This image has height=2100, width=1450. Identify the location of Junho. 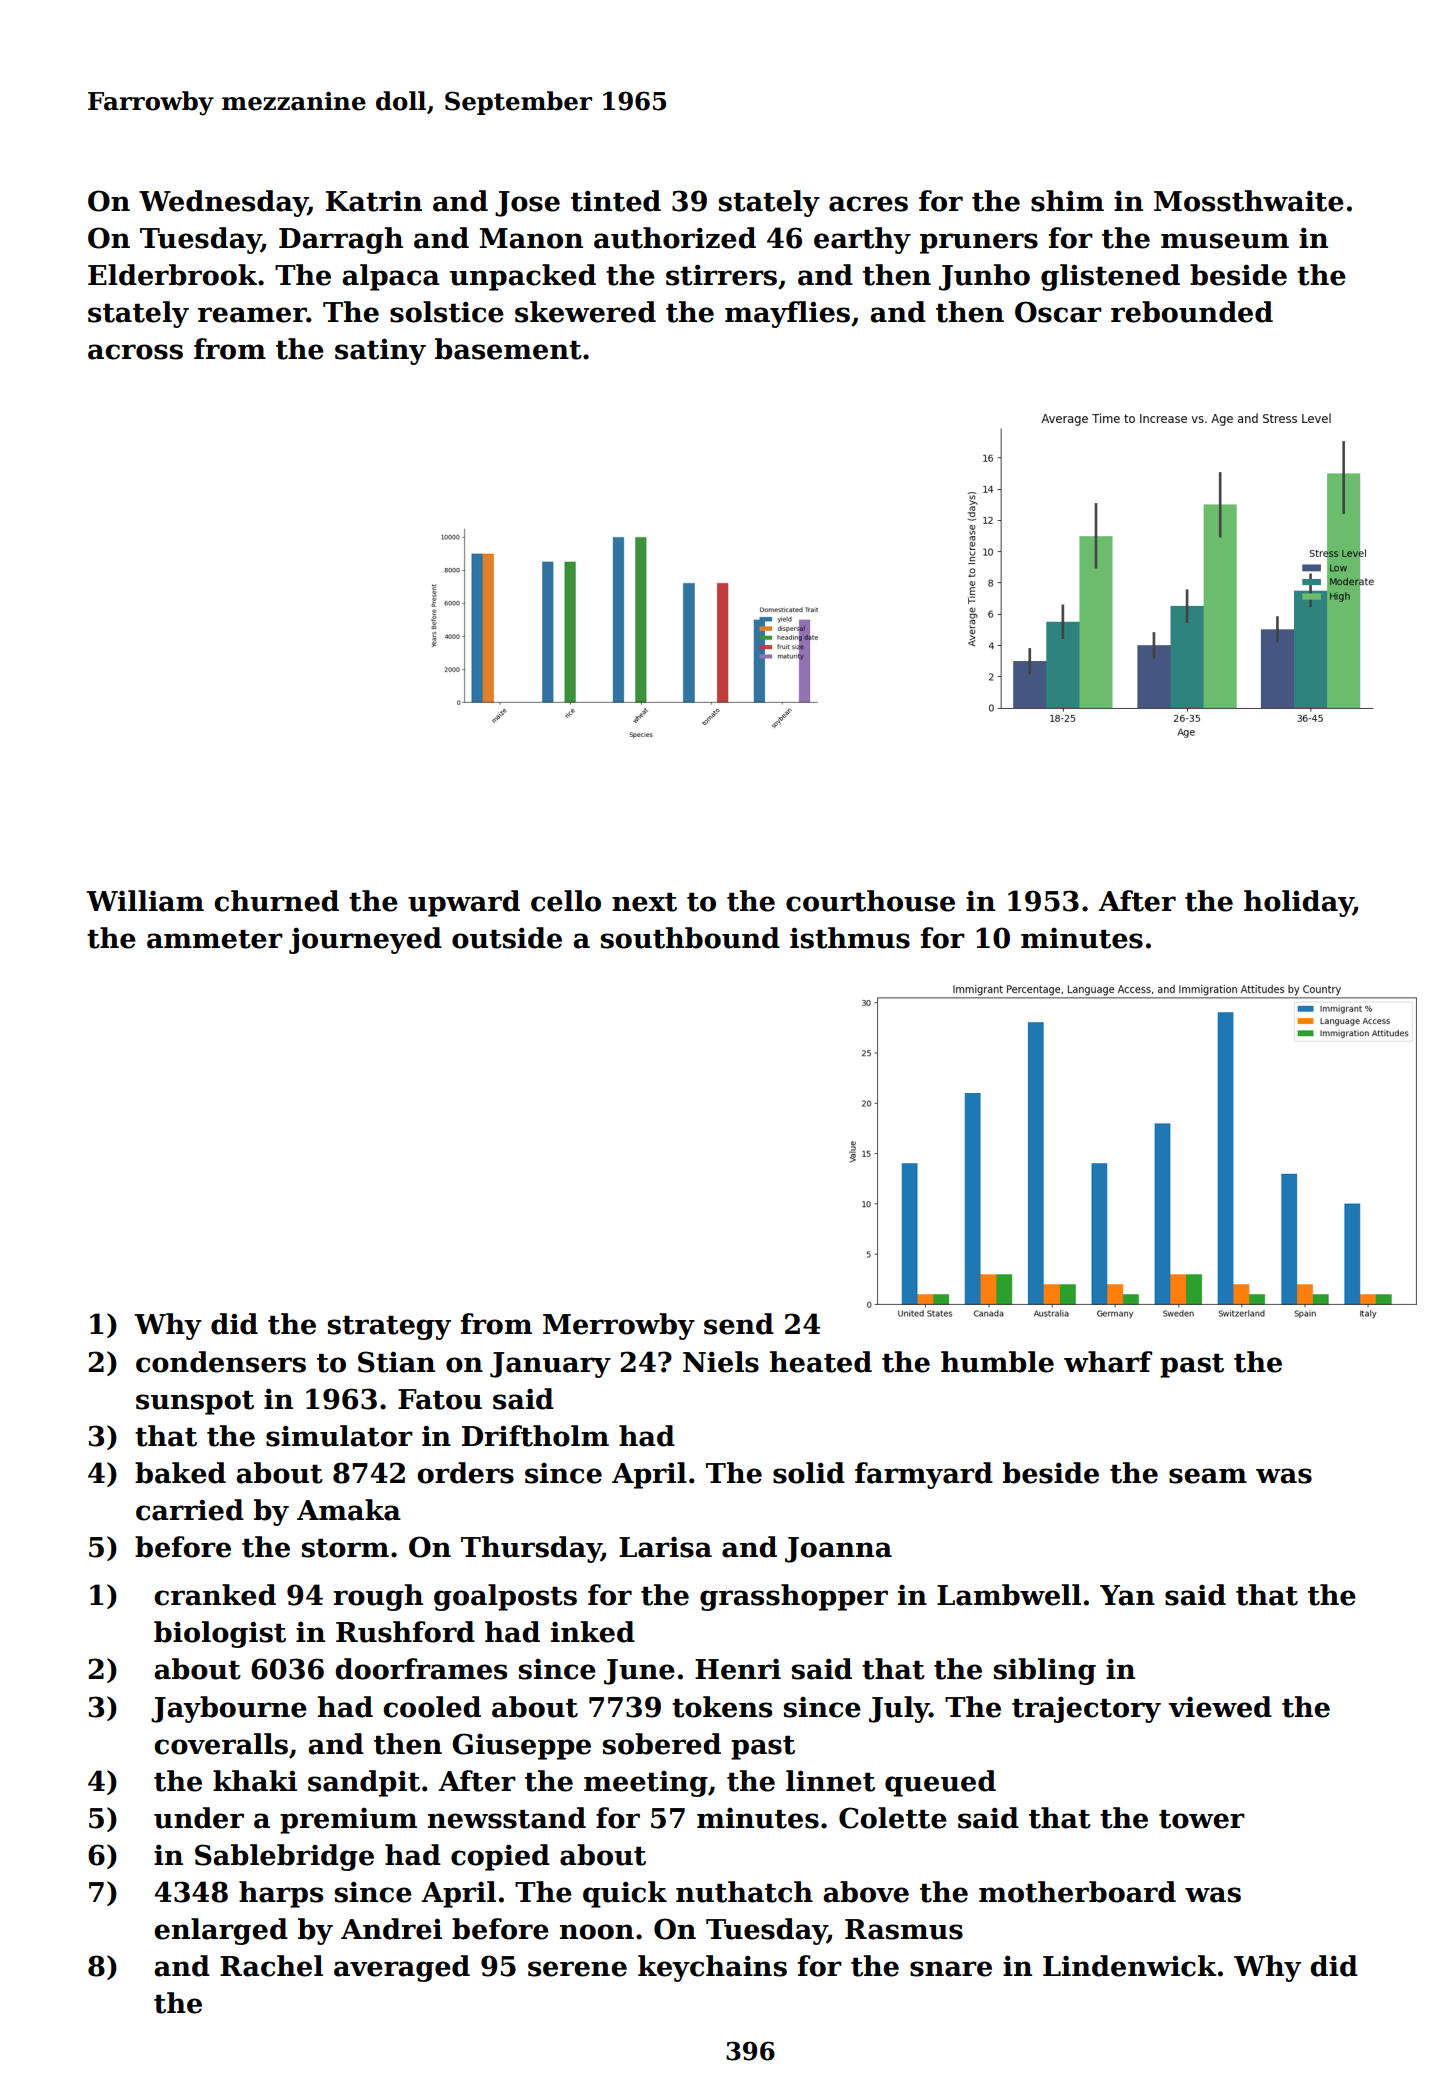
(984, 277).
